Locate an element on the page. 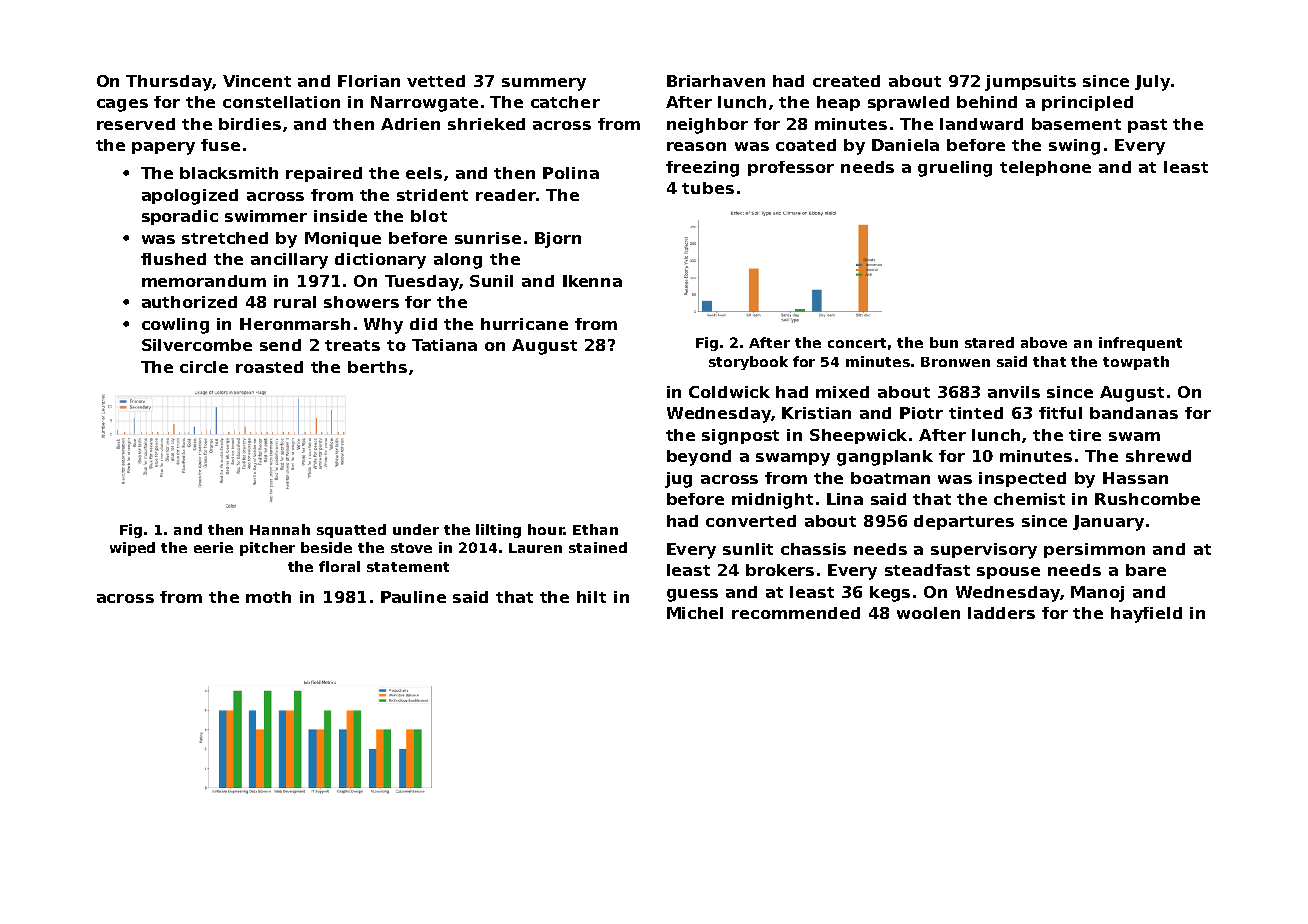 This image has width=1308, height=924. towpath is located at coordinates (1136, 363).
